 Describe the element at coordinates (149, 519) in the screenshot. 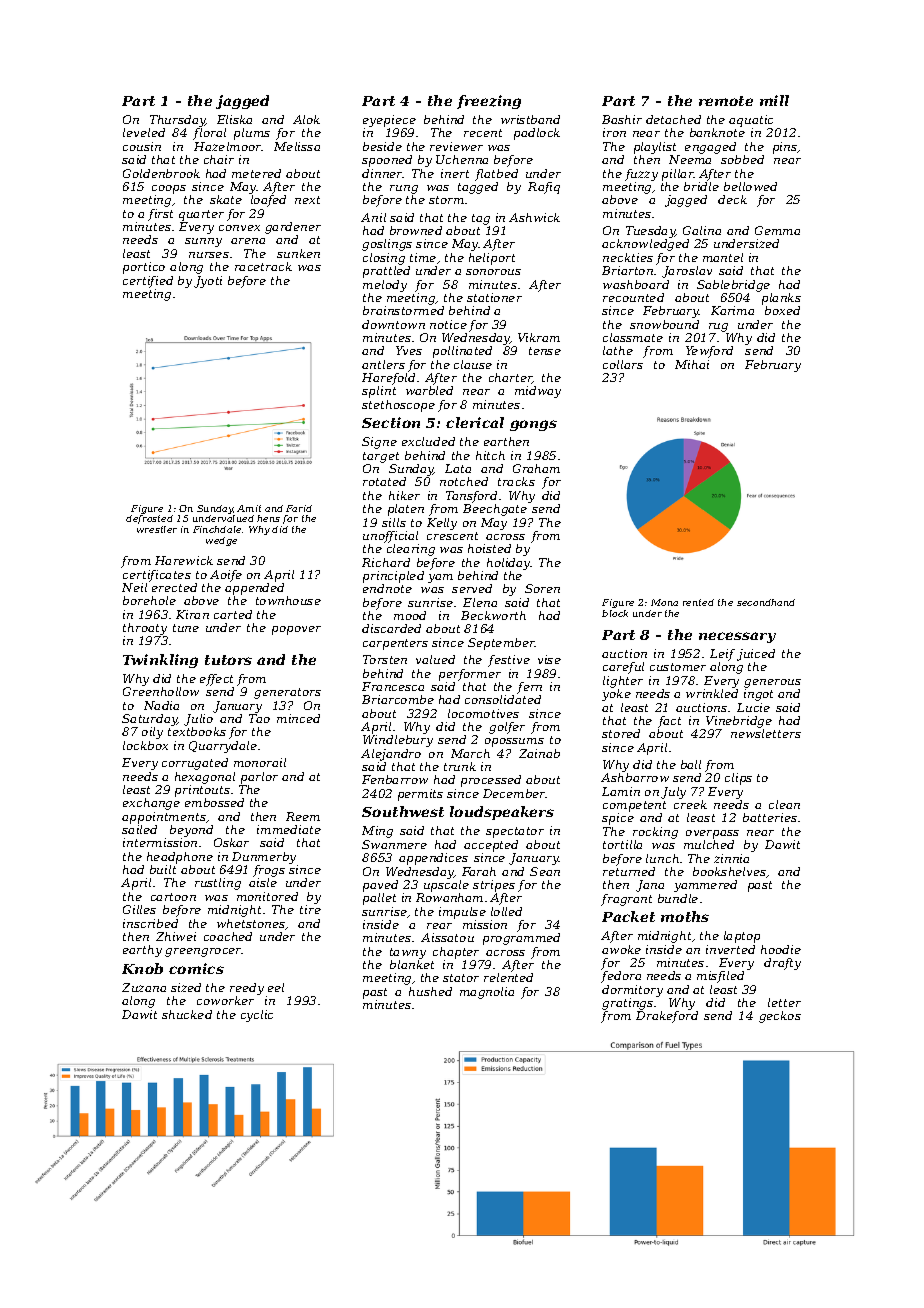

I see `defrosted` at that location.
